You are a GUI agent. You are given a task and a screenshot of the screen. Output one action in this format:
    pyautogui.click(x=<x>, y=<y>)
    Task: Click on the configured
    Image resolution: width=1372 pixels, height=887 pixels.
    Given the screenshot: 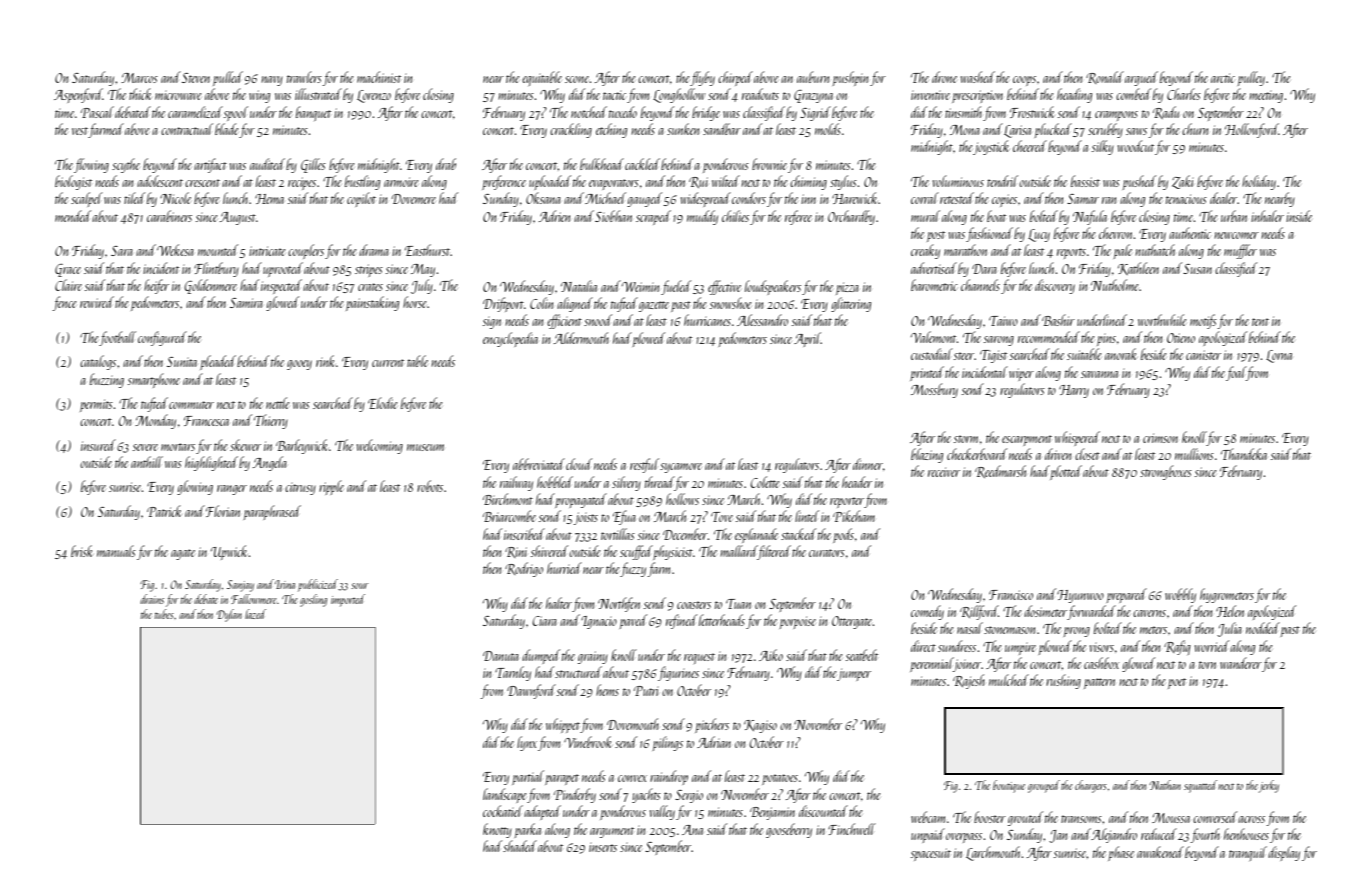 What is the action you would take?
    pyautogui.click(x=162, y=338)
